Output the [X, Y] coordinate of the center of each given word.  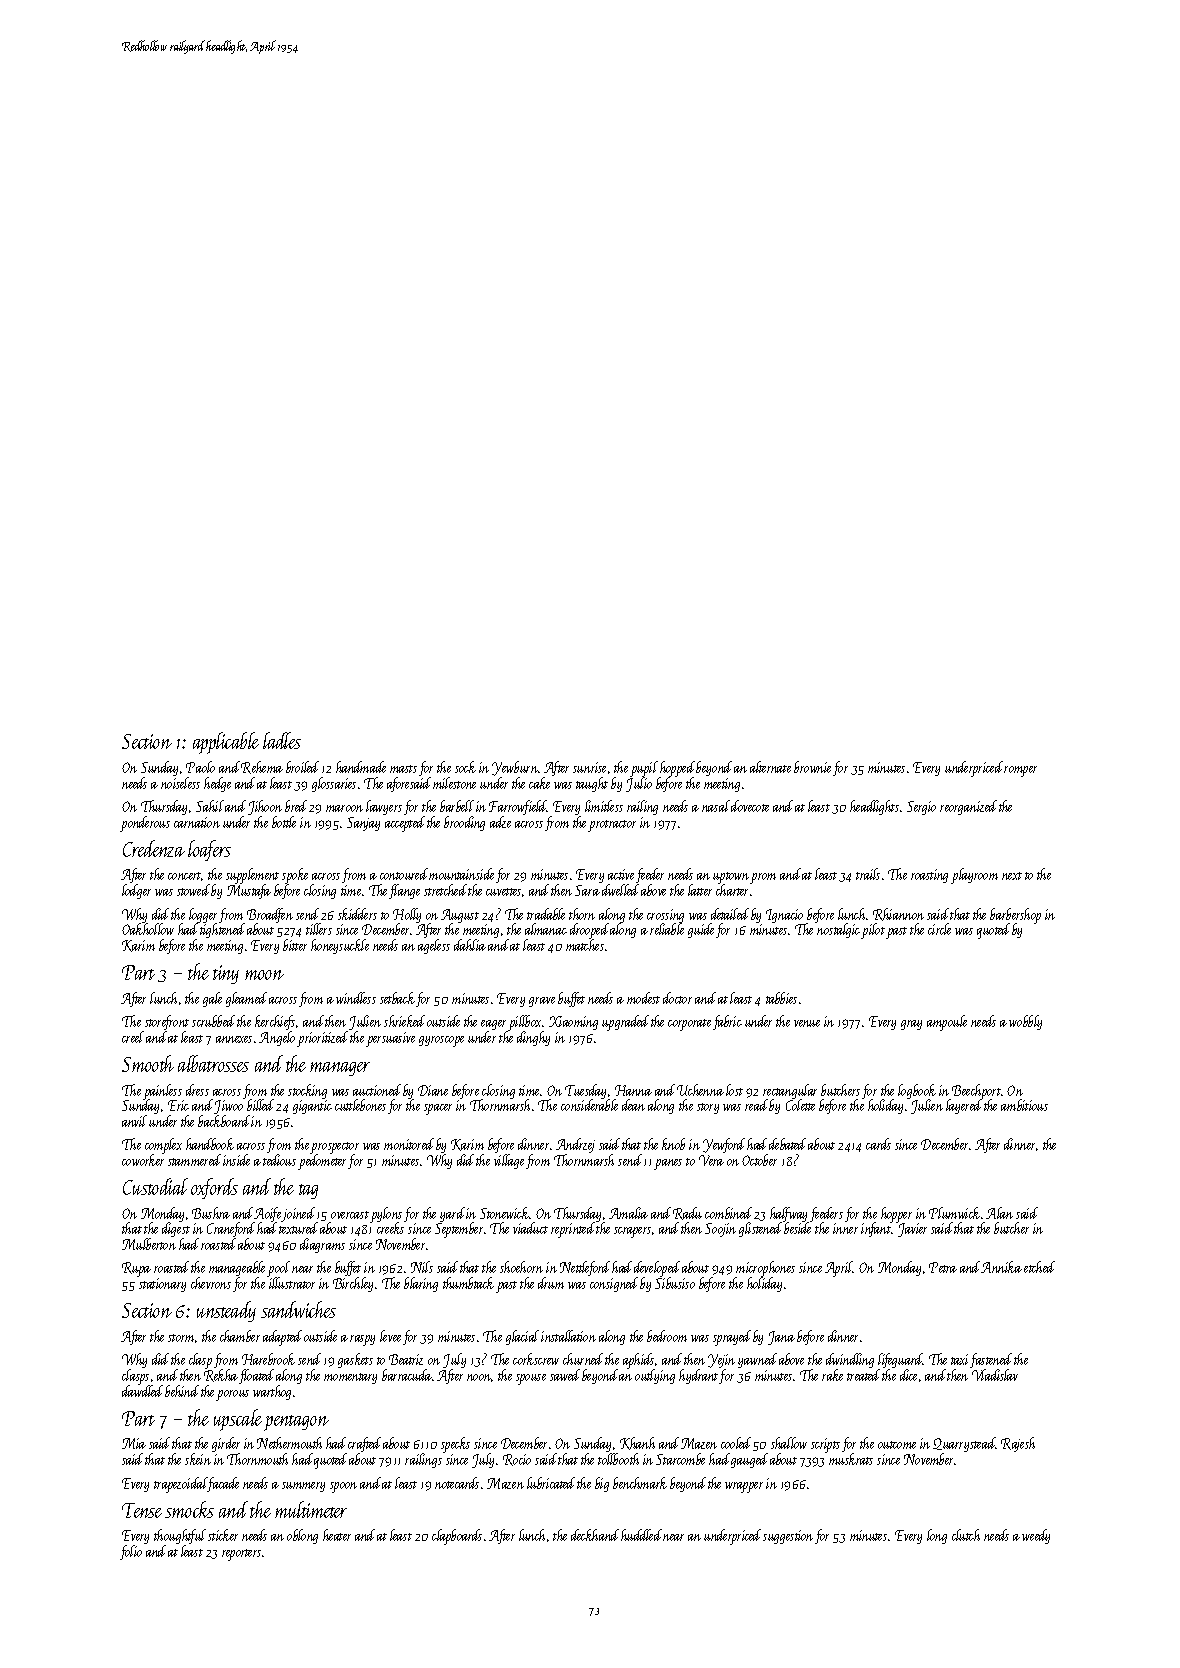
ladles [282, 740]
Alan [999, 1213]
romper [1020, 771]
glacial [522, 1337]
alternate [770, 767]
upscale [238, 1420]
